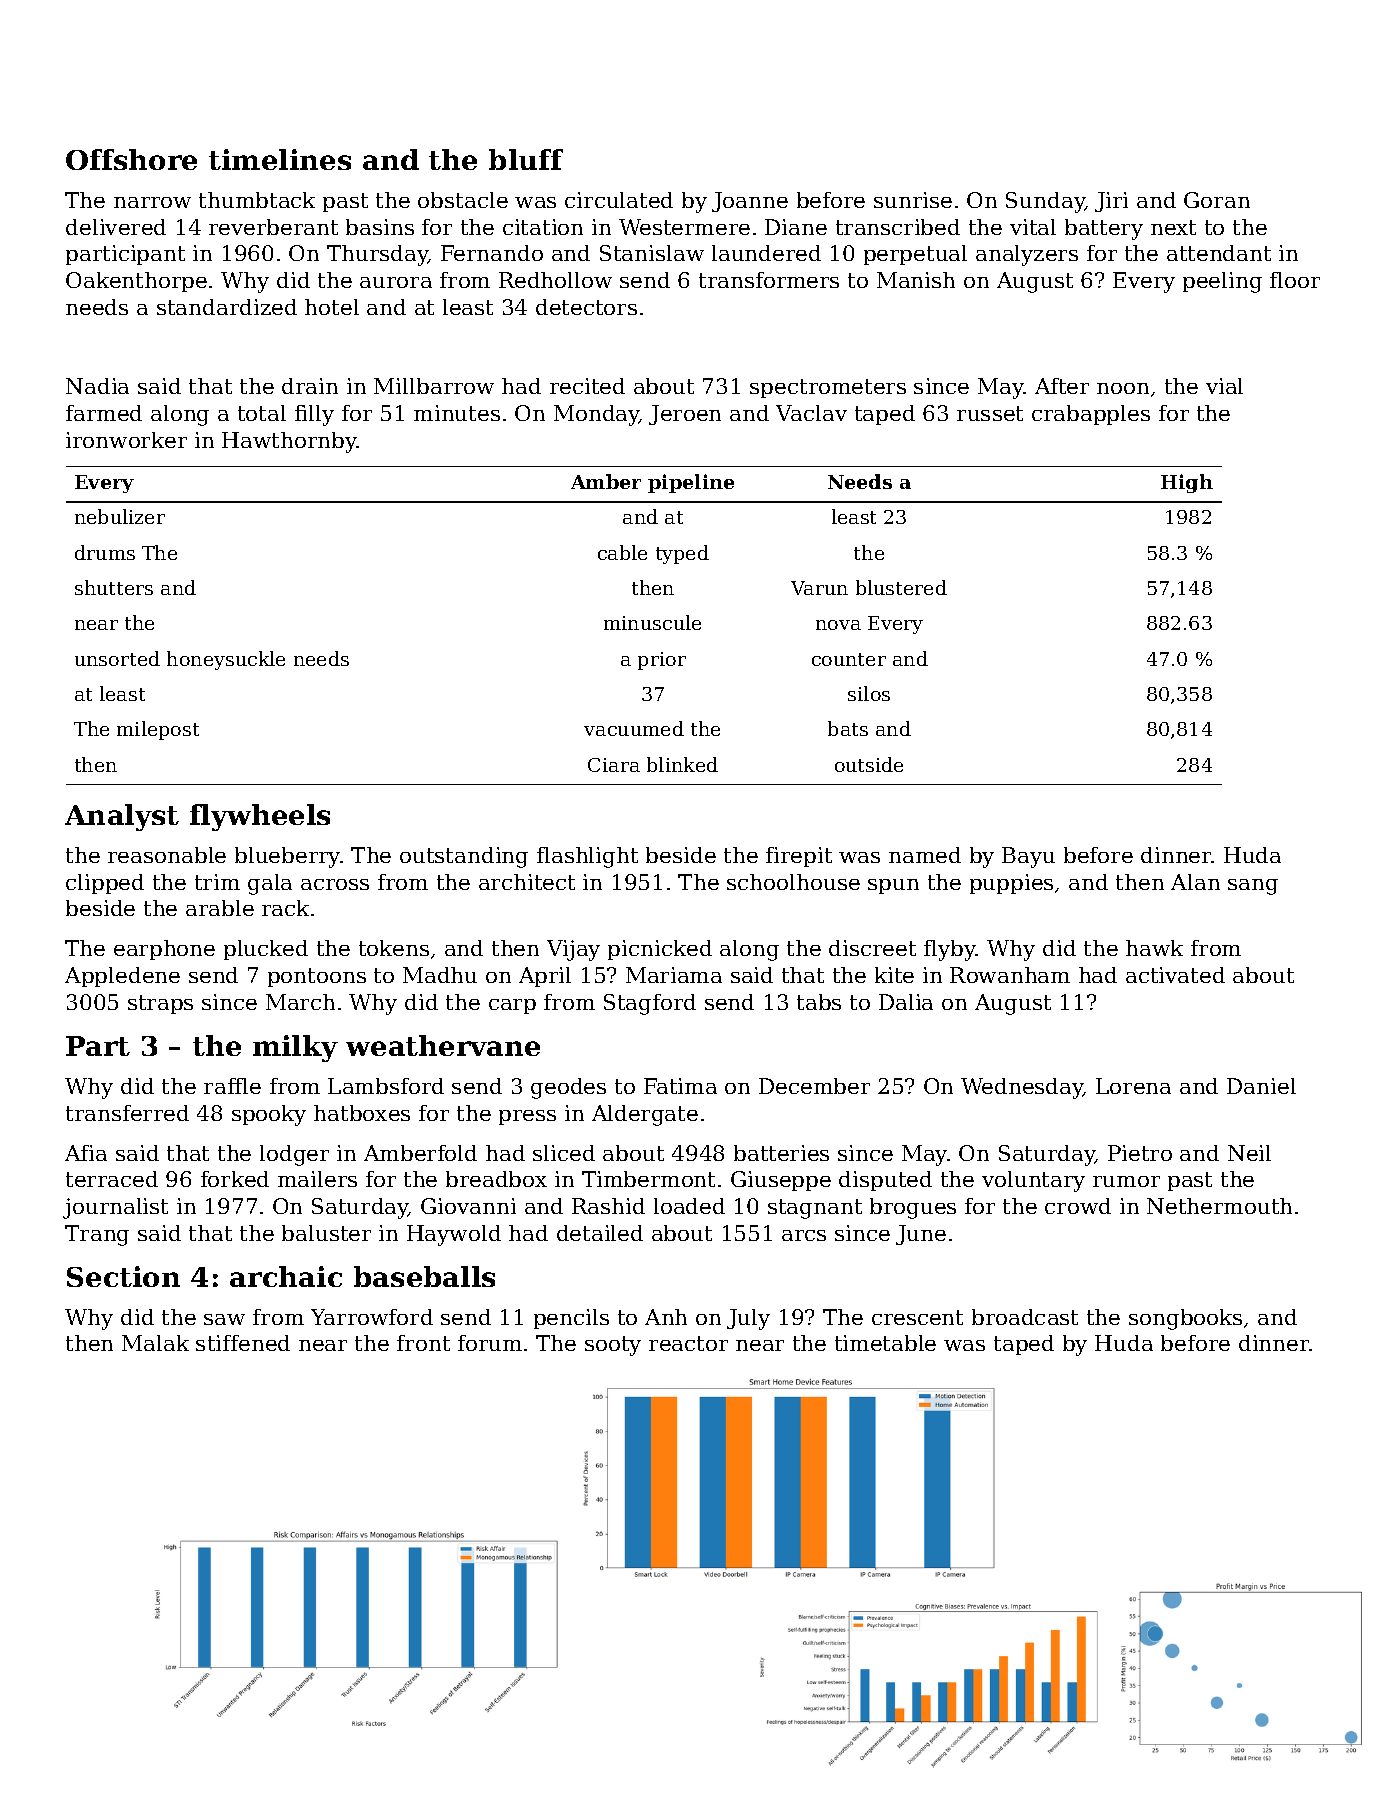 This document has height=1794, width=1387. Describe the element at coordinates (120, 516) in the document. I see `nebulizer` at that location.
